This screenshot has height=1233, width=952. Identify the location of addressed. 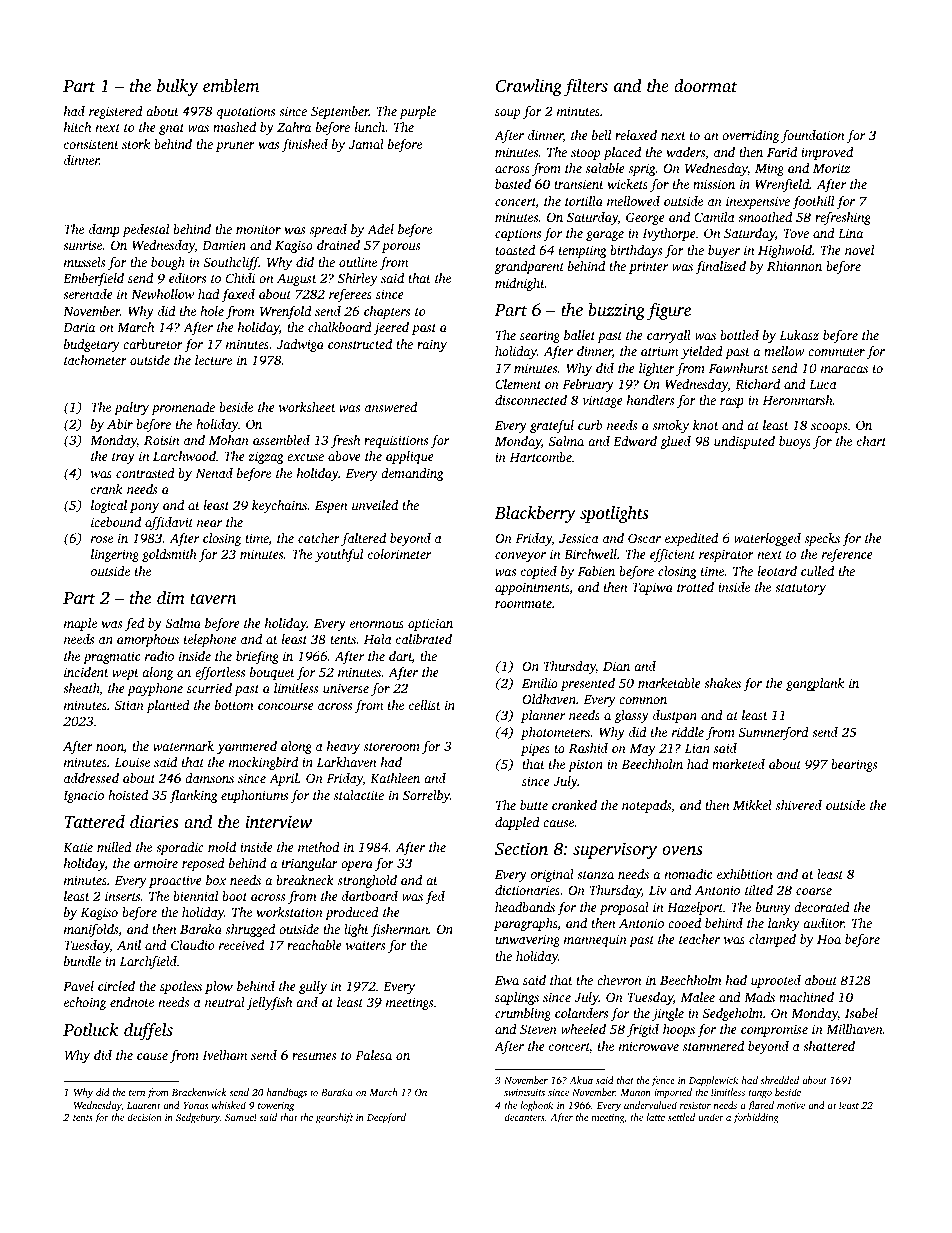
(91, 778).
